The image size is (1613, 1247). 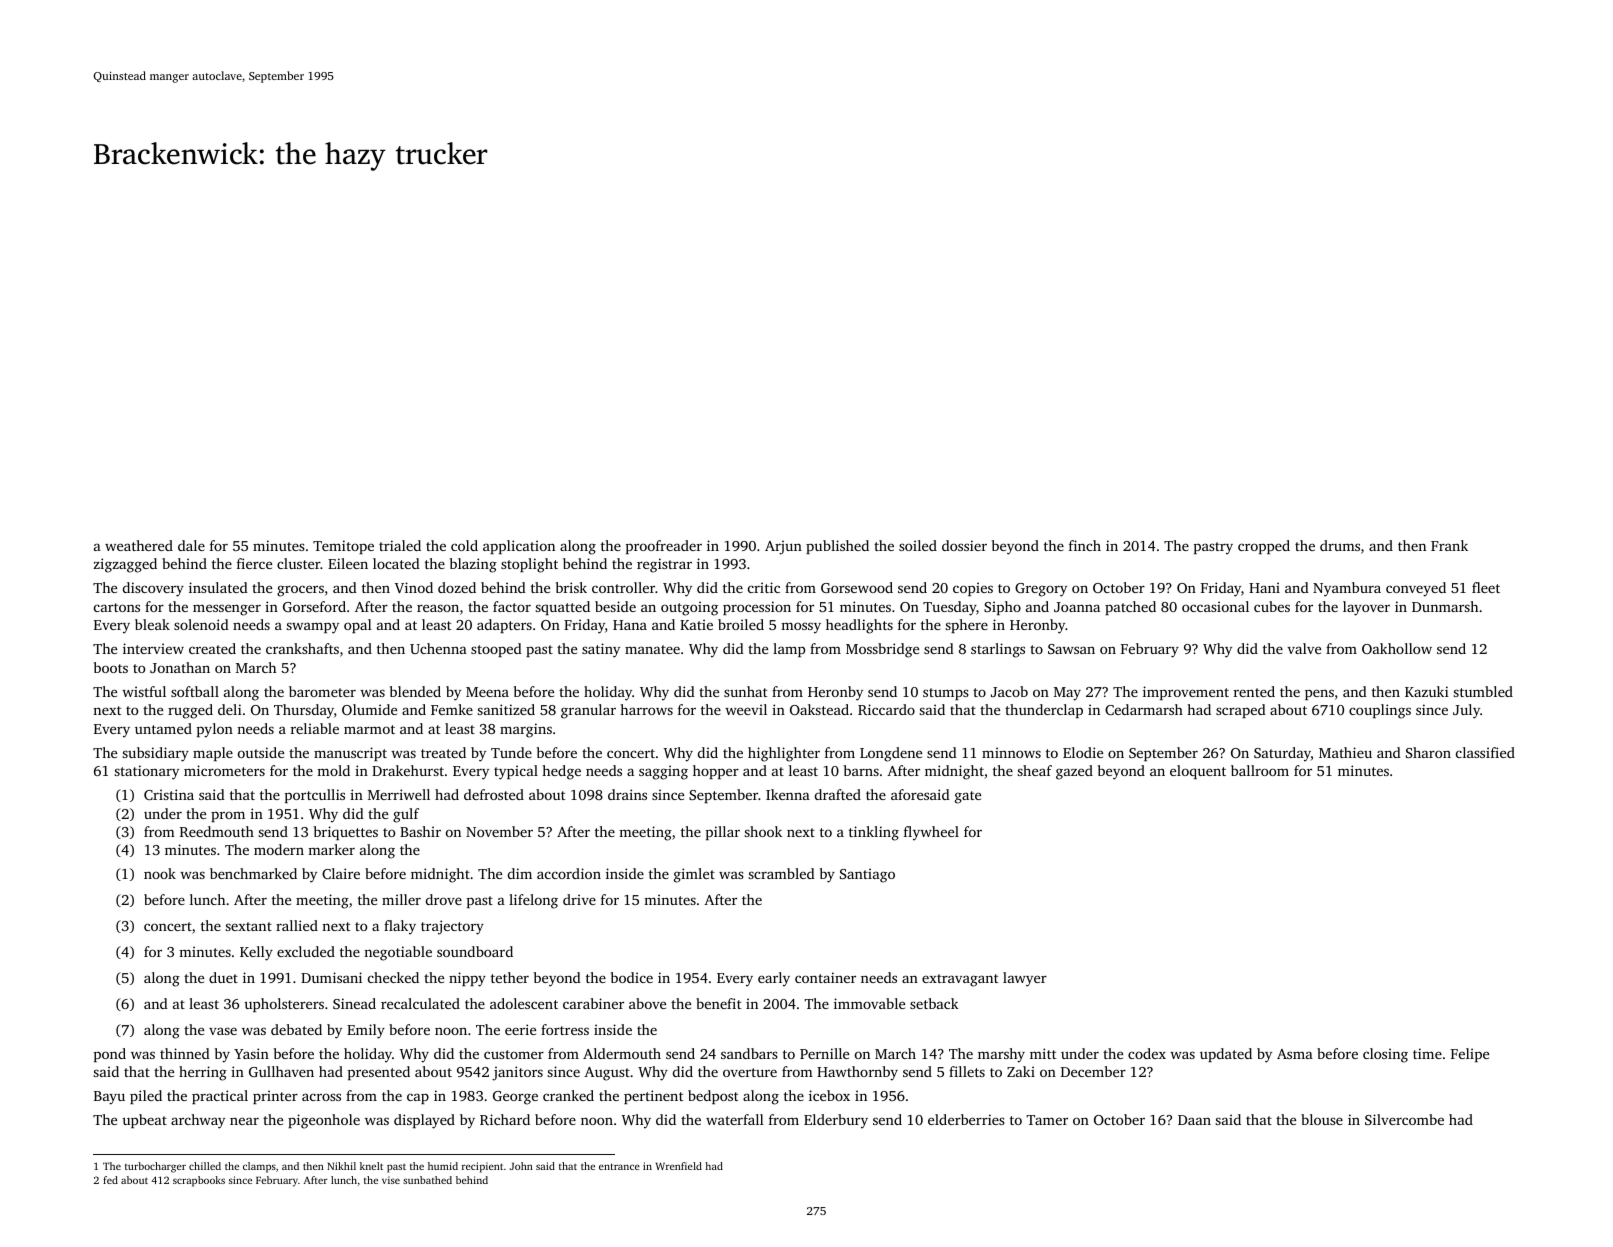 What do you see at coordinates (1260, 770) in the screenshot?
I see `ballroom` at bounding box center [1260, 770].
